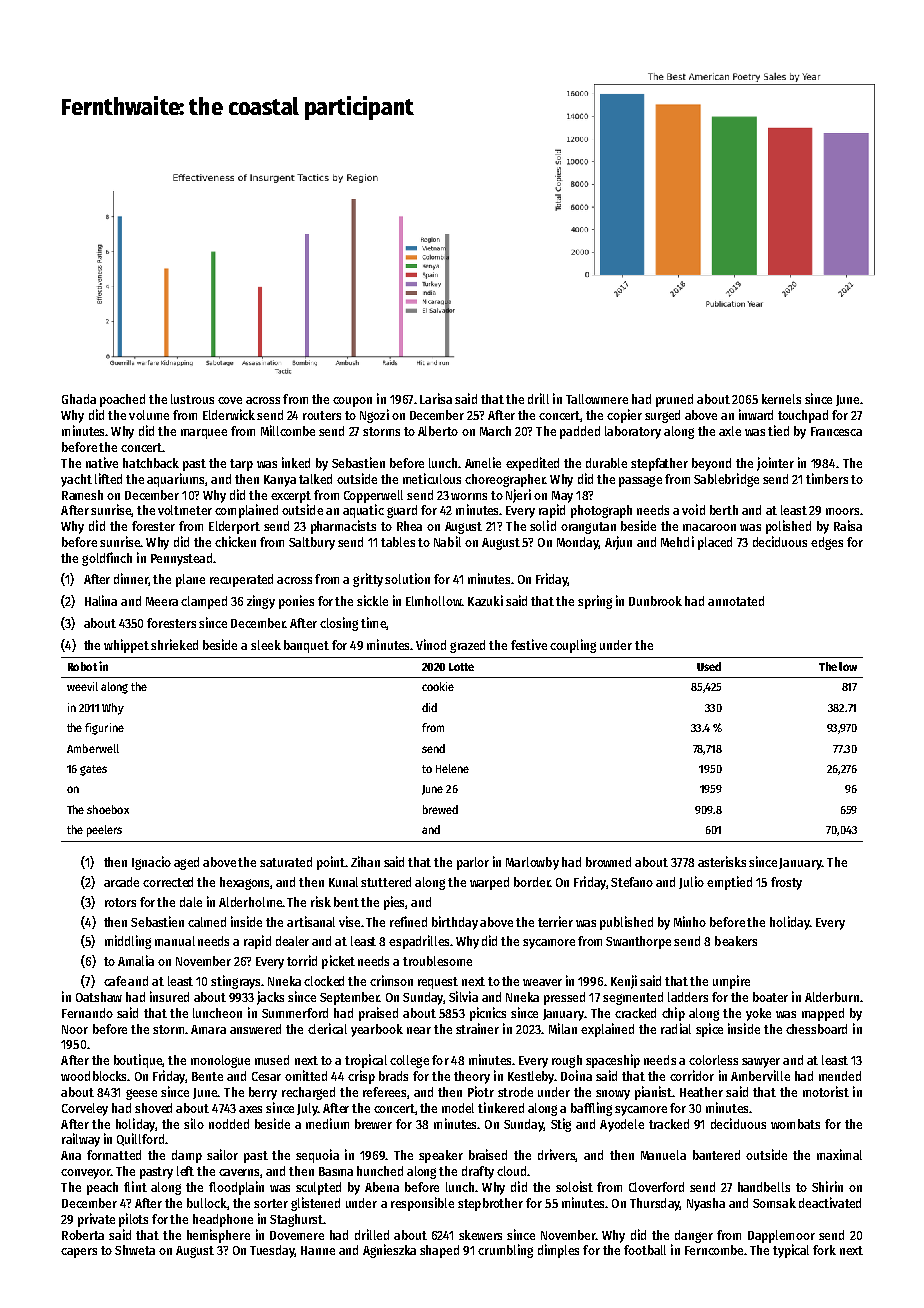  I want to click on maximal, so click(839, 1154).
